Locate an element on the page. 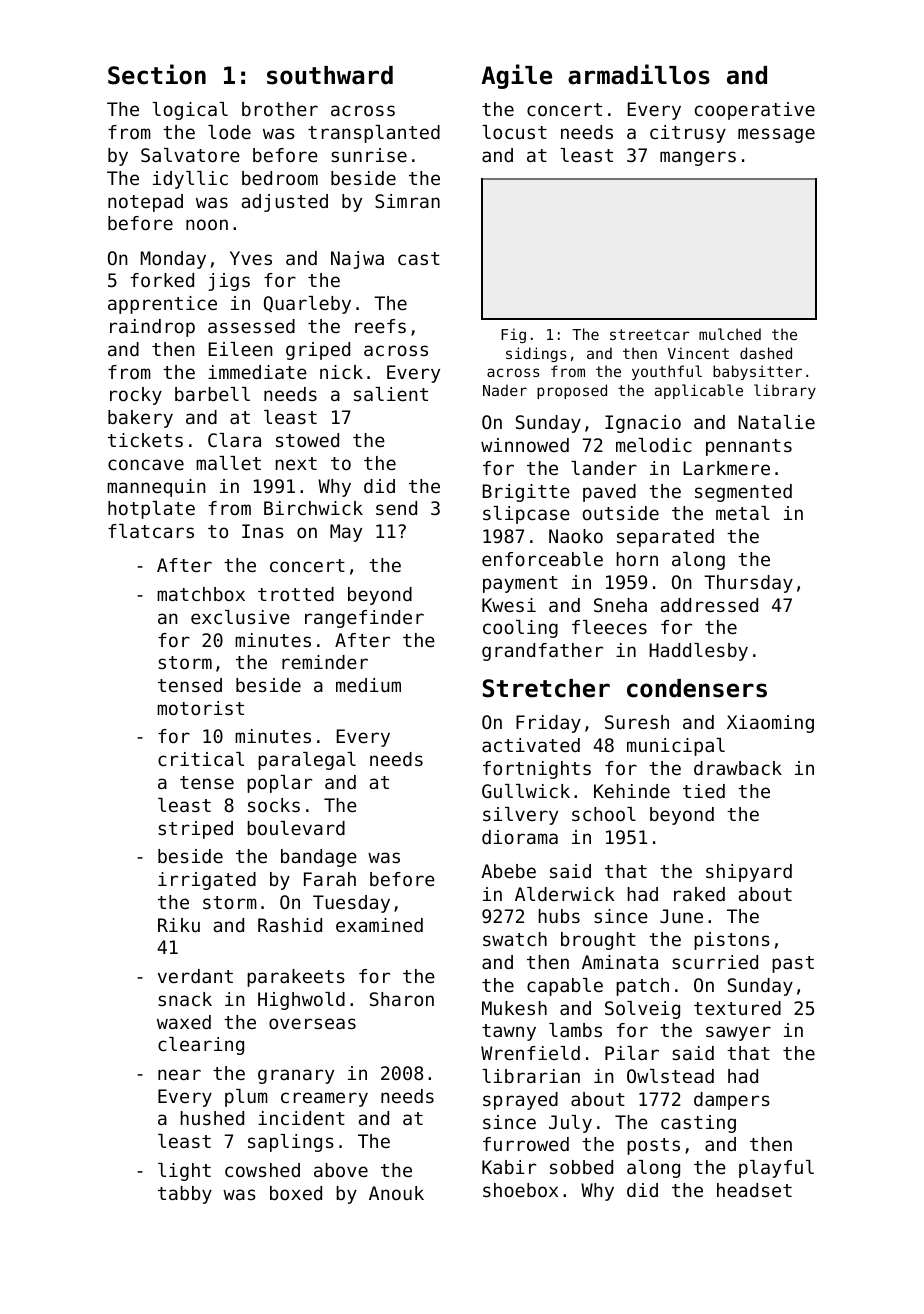 Image resolution: width=924 pixels, height=1314 pixels. Clara is located at coordinates (234, 440).
